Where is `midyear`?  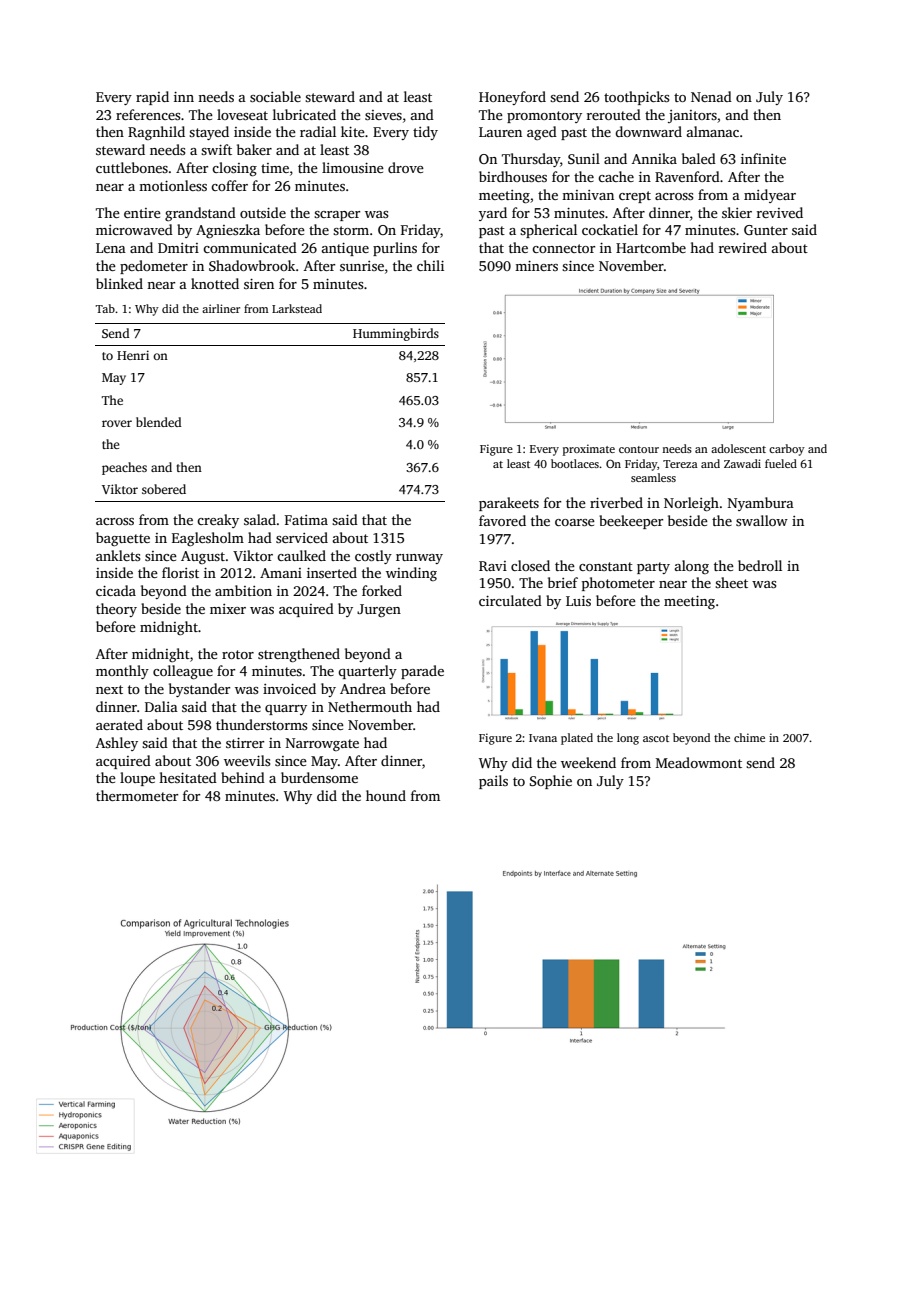 midyear is located at coordinates (770, 196).
